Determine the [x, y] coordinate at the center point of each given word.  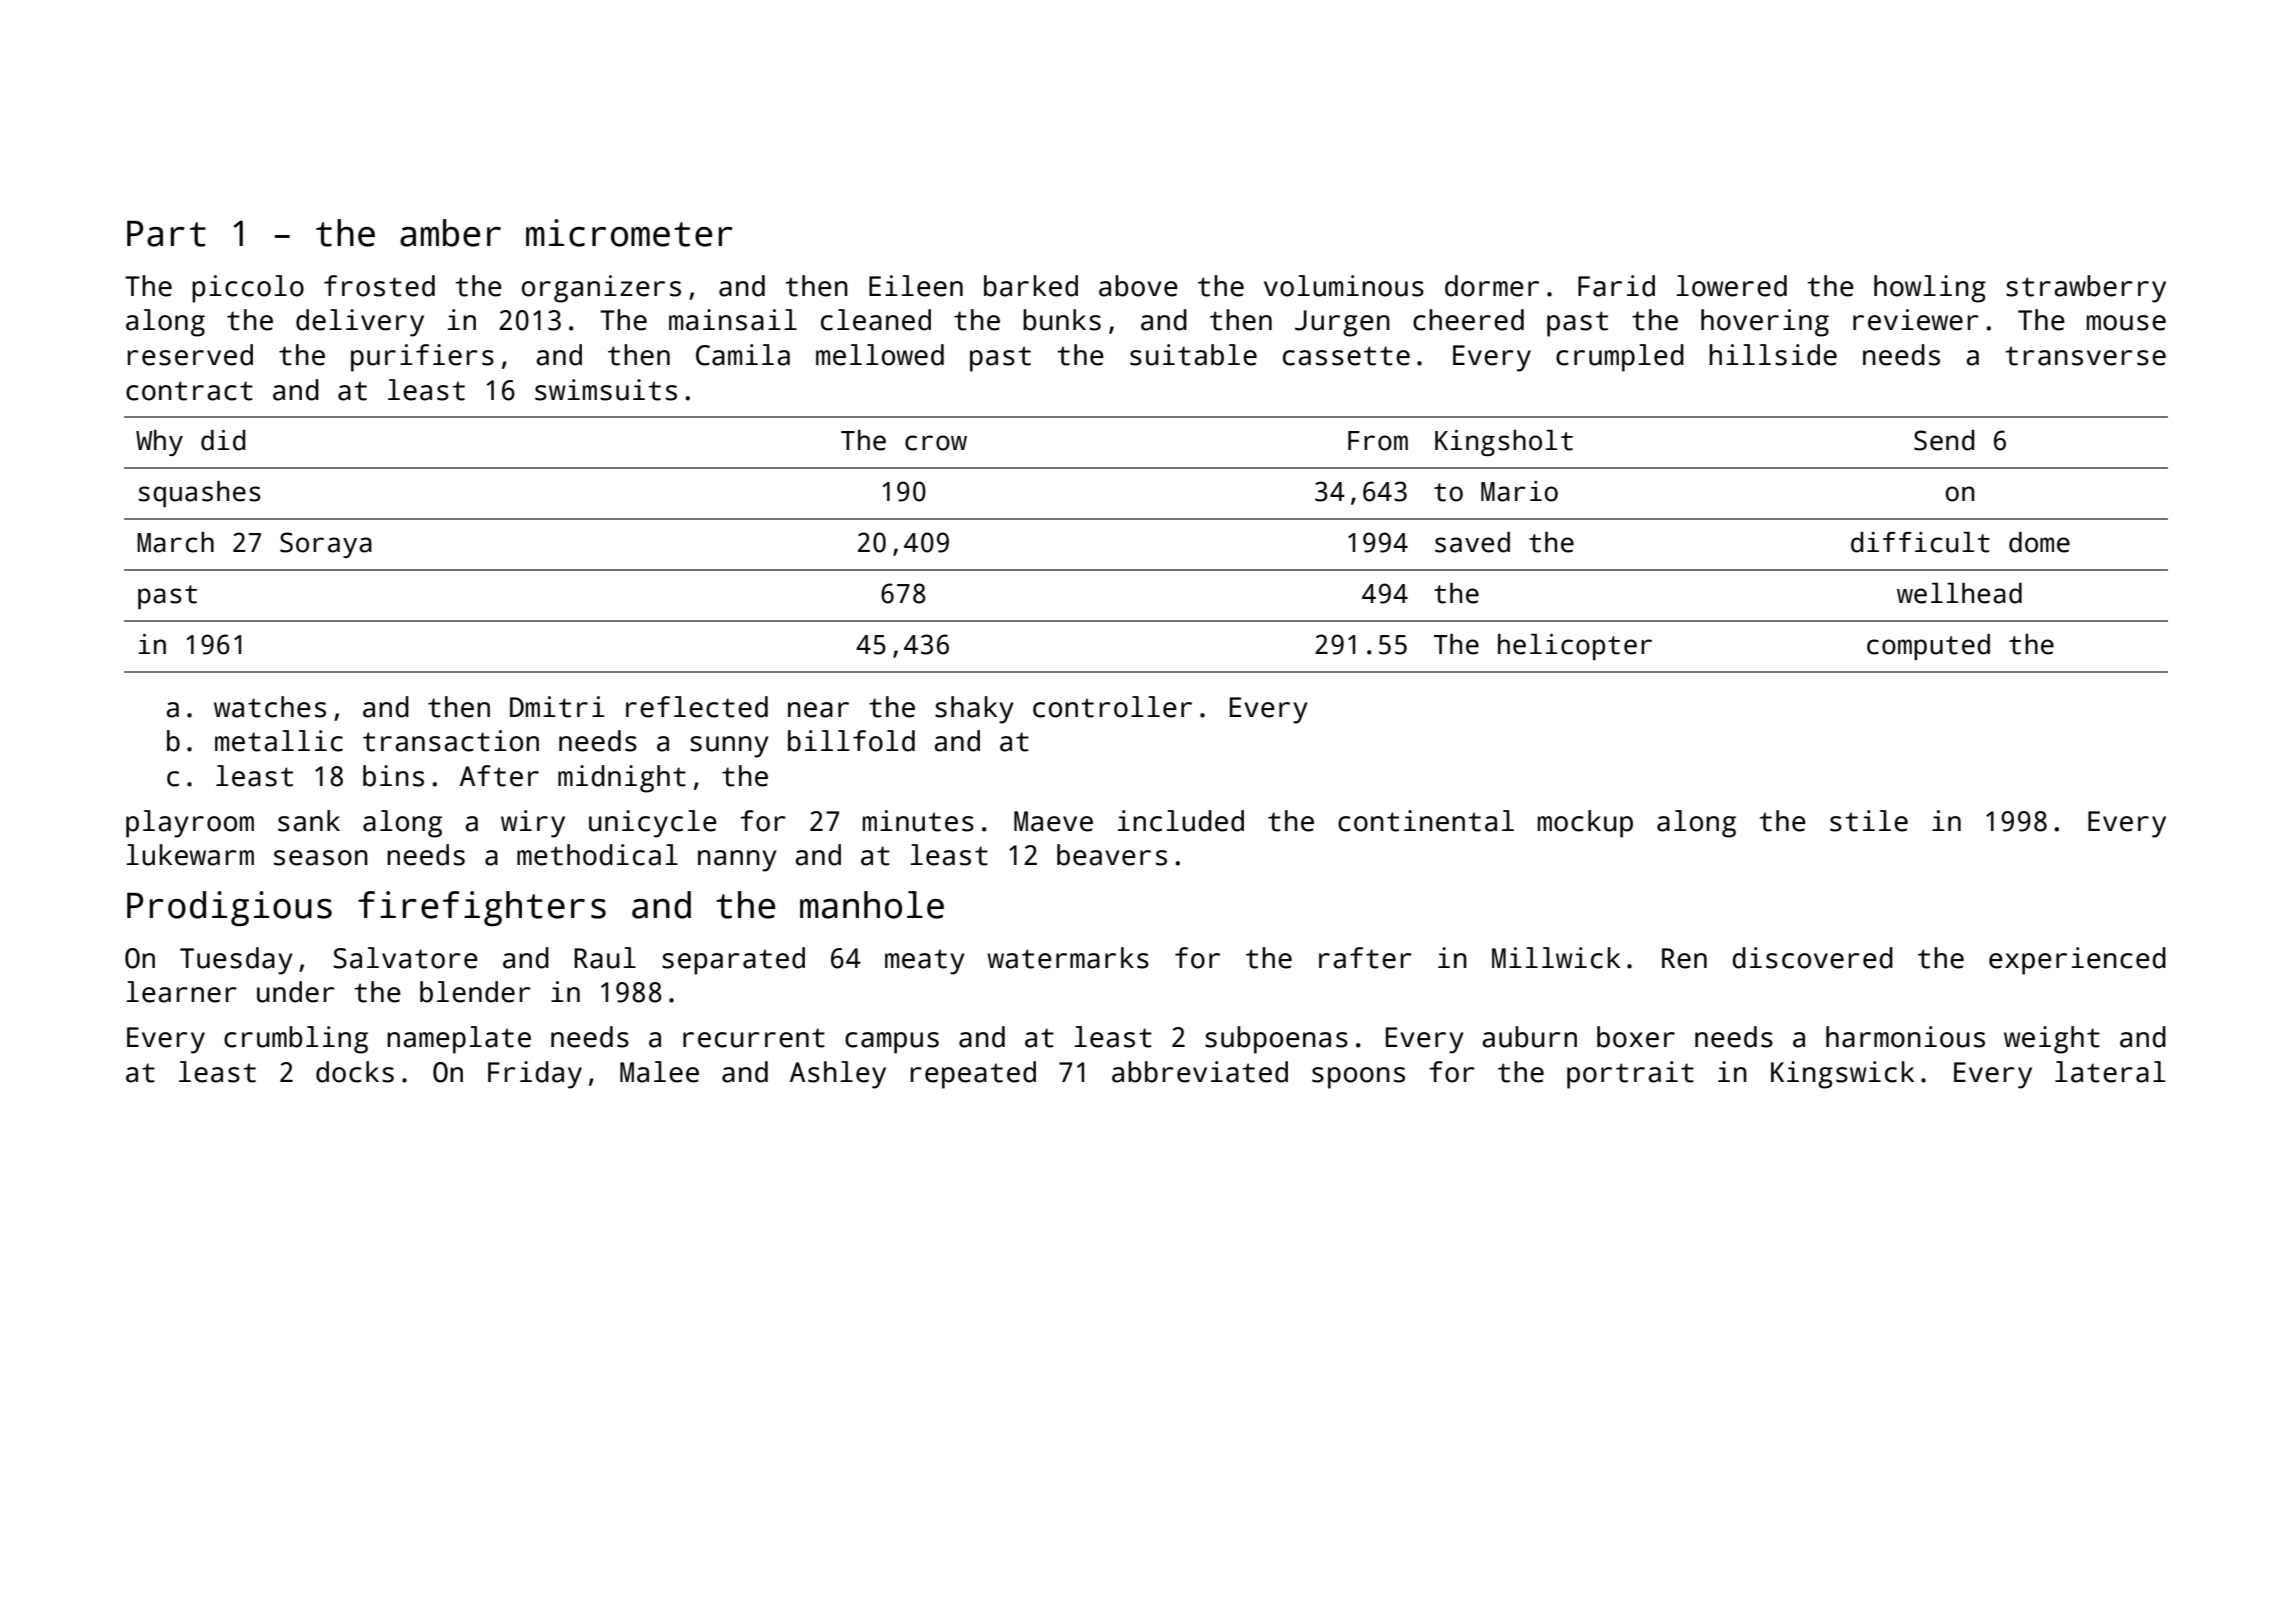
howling [1930, 289]
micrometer [629, 233]
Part [166, 233]
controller [1112, 707]
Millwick [1556, 958]
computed [1928, 647]
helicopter [1575, 647]
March [175, 542]
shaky [974, 710]
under [296, 992]
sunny [729, 747]
